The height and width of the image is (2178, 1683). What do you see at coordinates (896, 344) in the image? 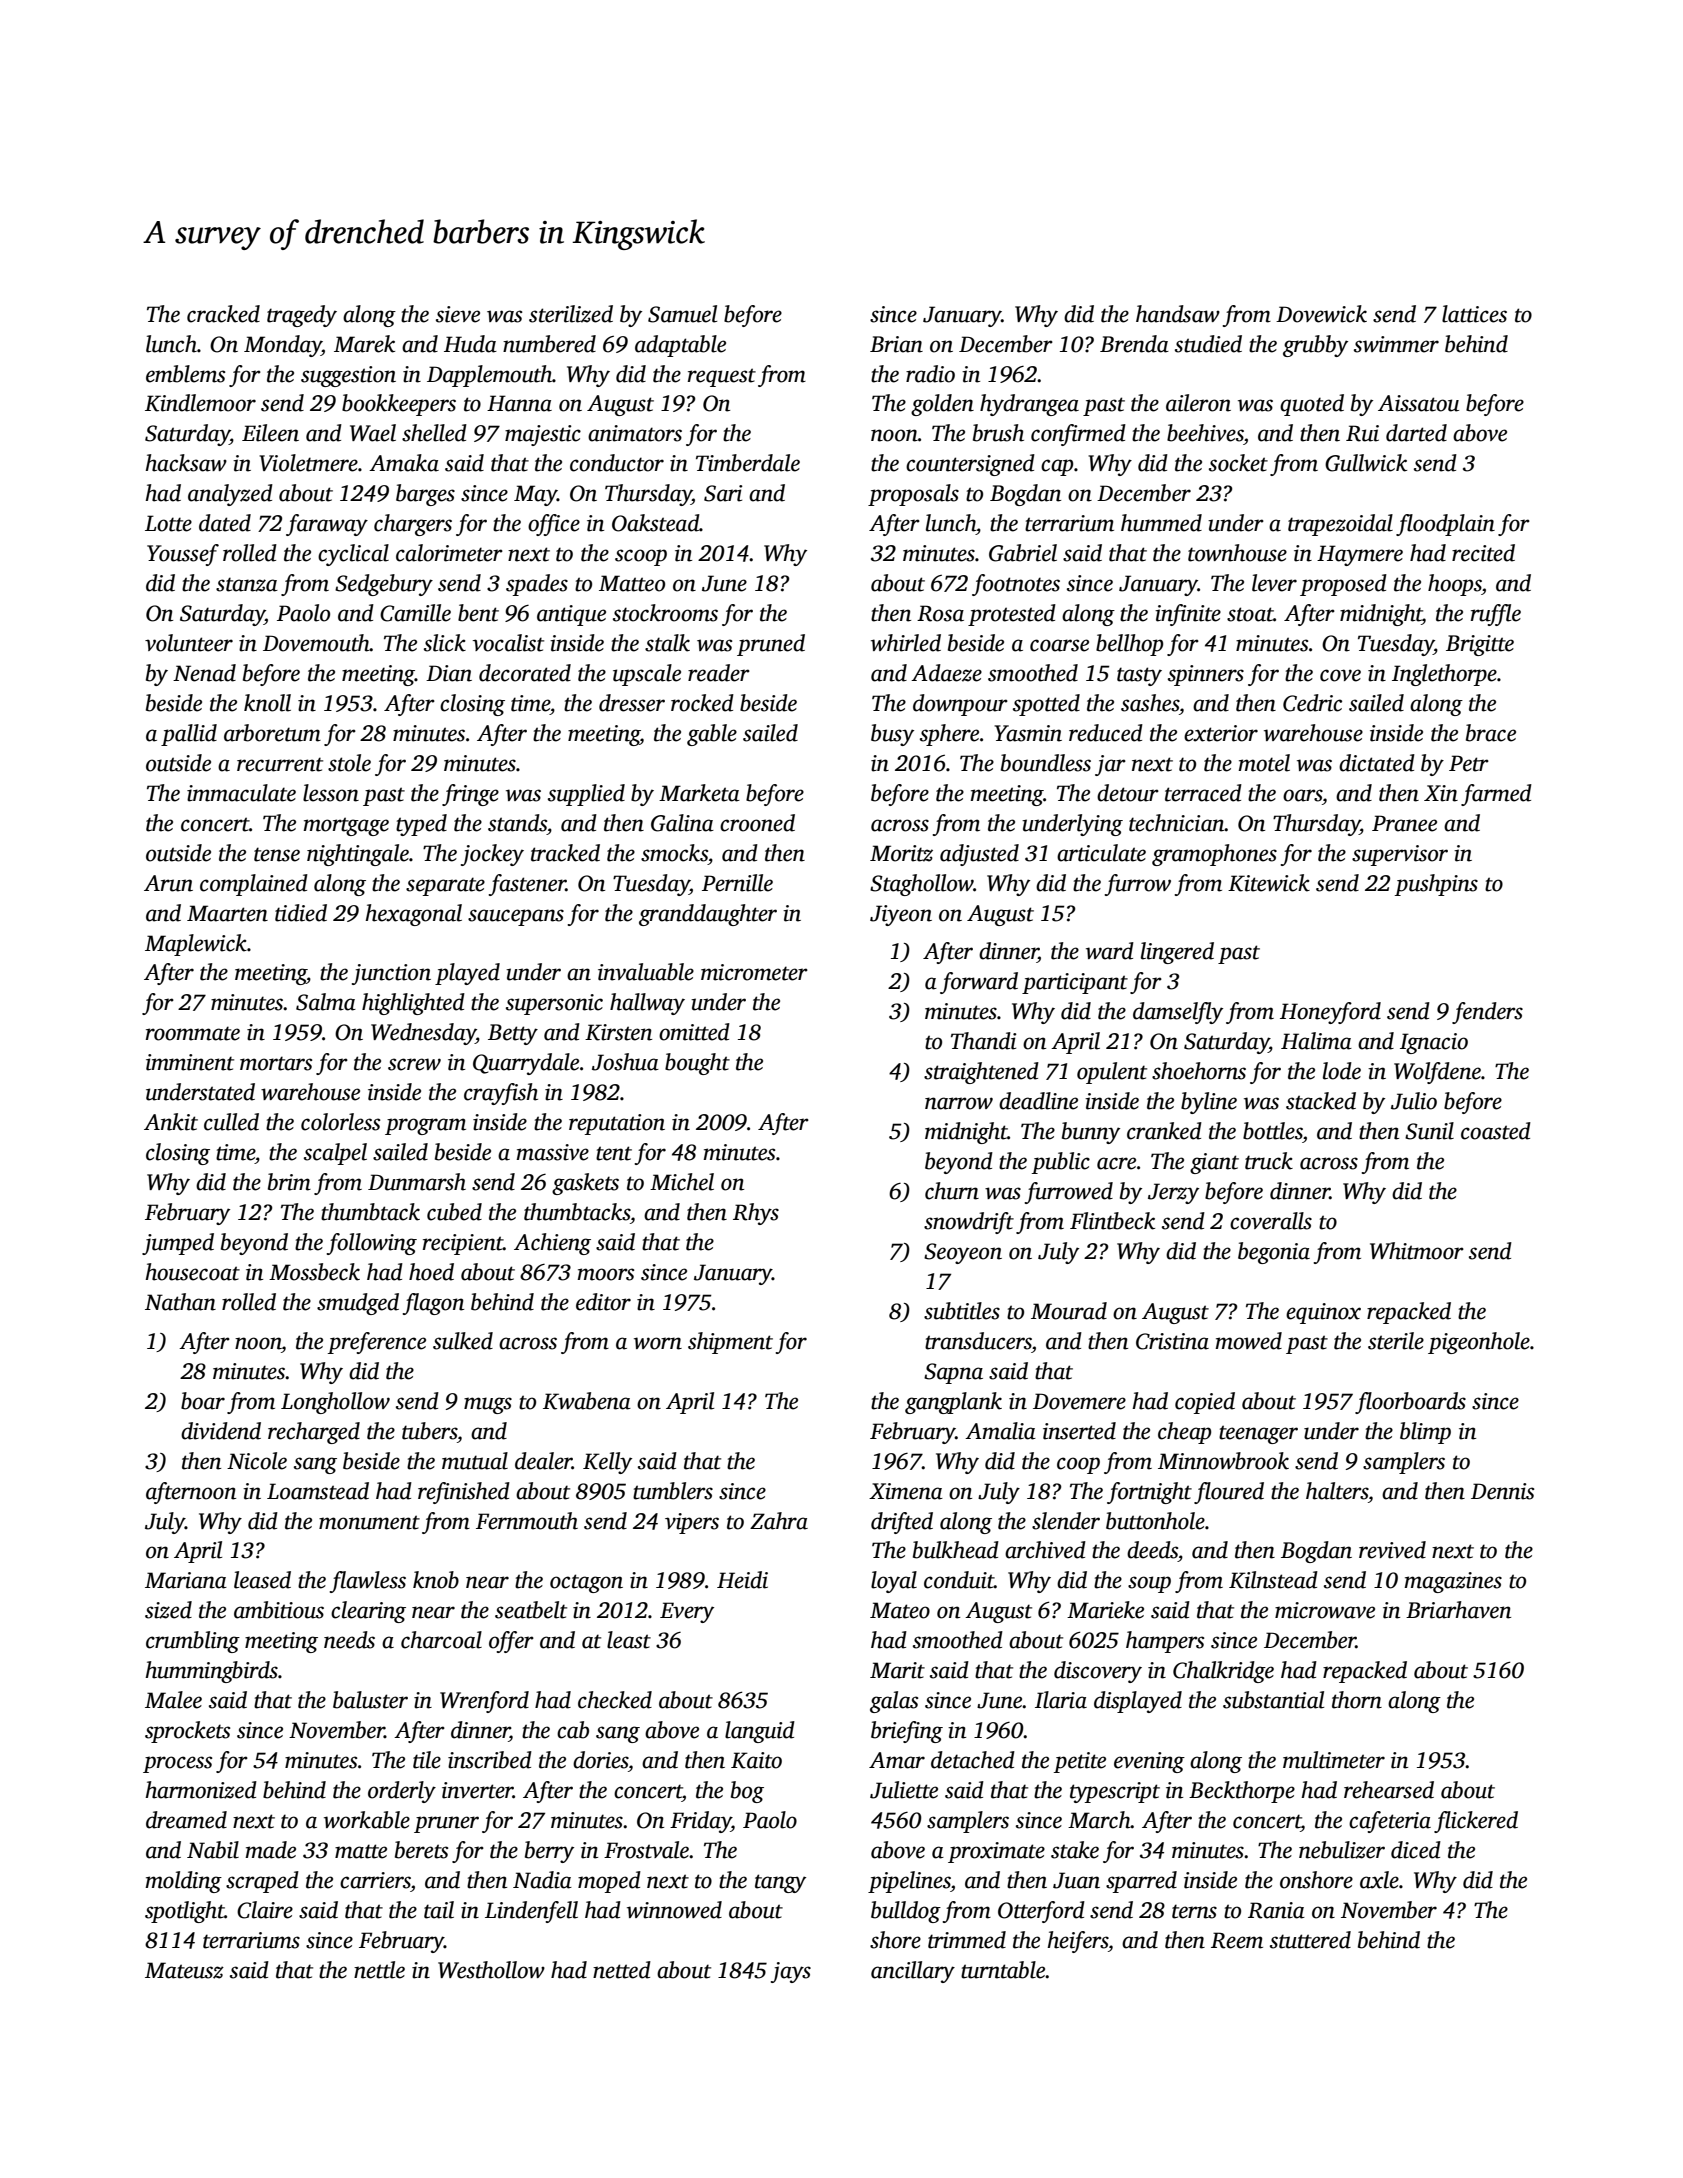
I see `Brian` at bounding box center [896, 344].
